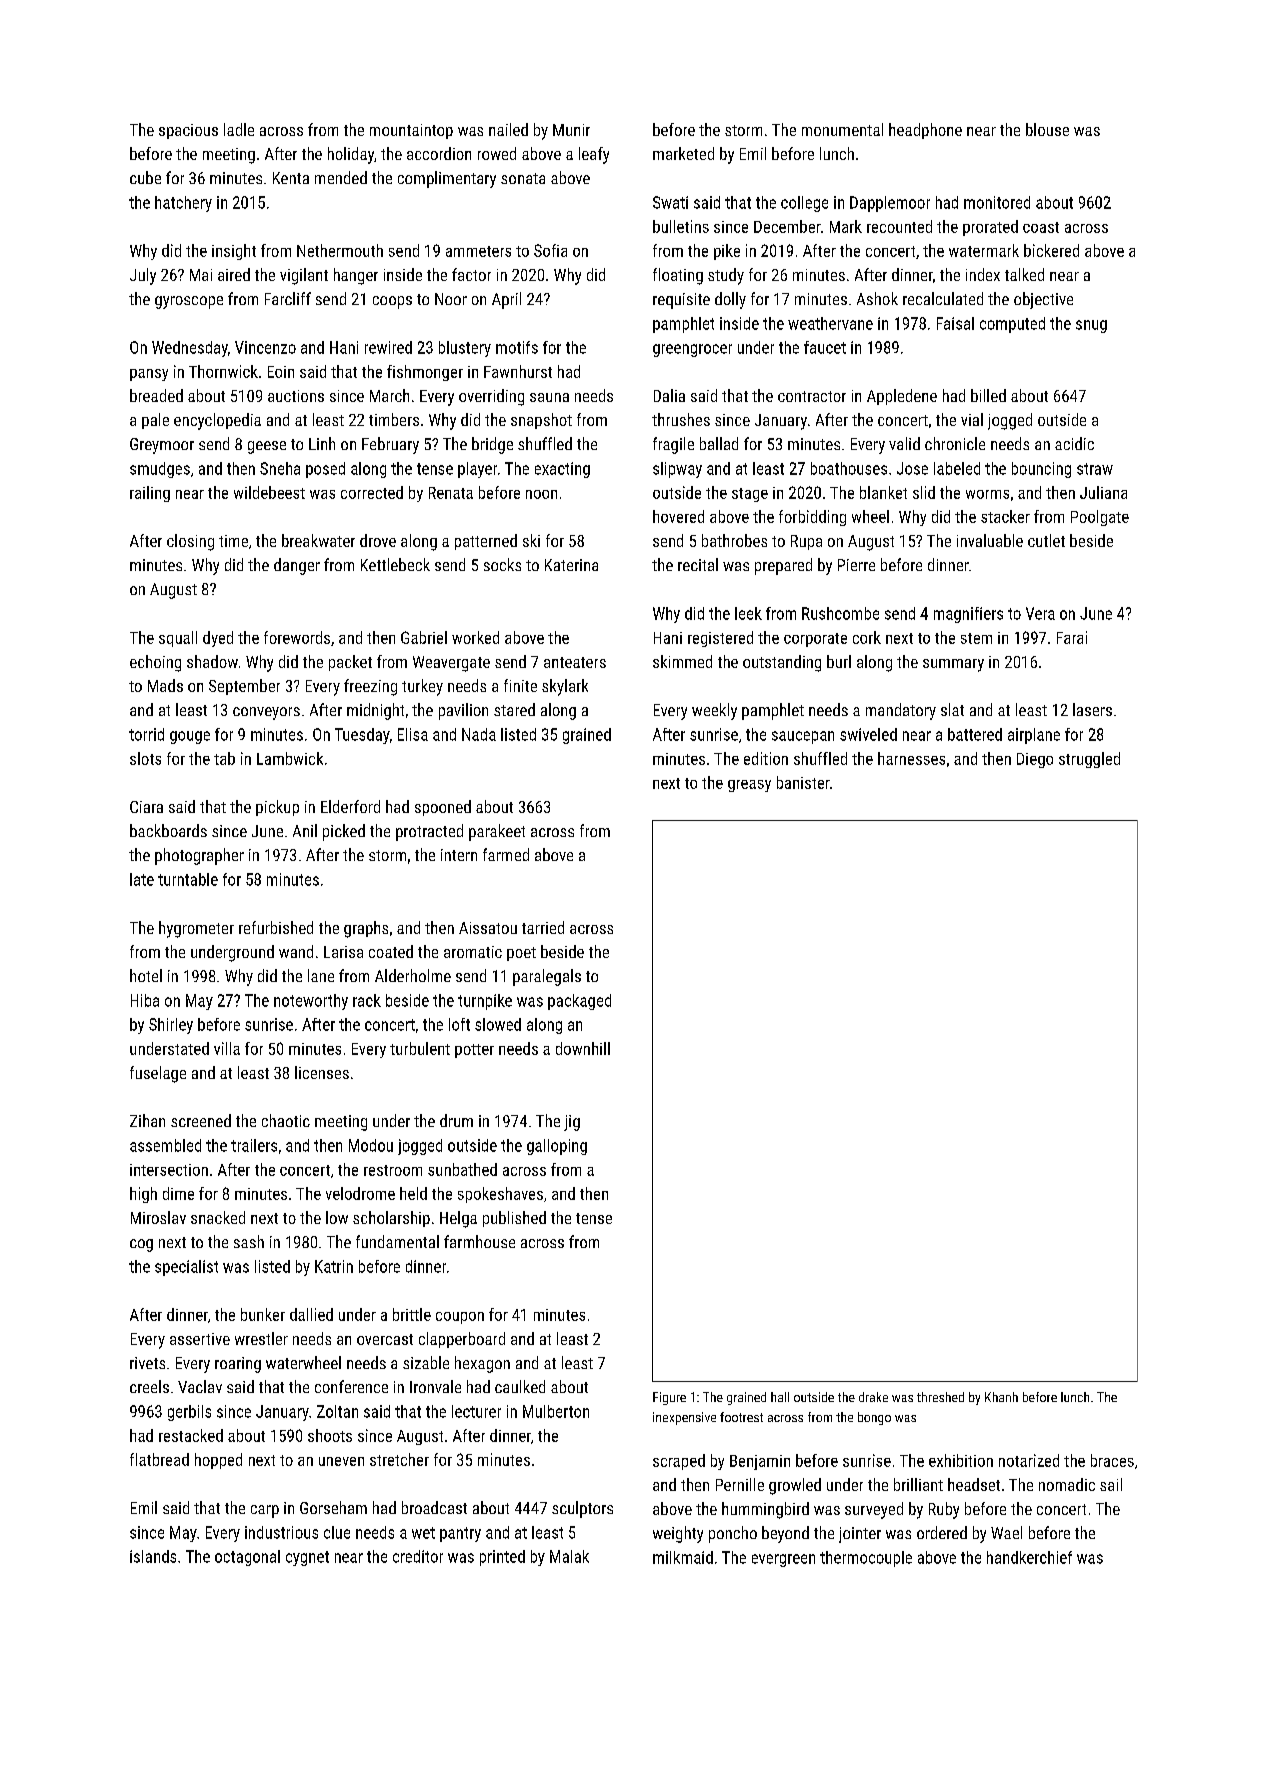 The image size is (1267, 1792). I want to click on fuselage, so click(158, 1074).
